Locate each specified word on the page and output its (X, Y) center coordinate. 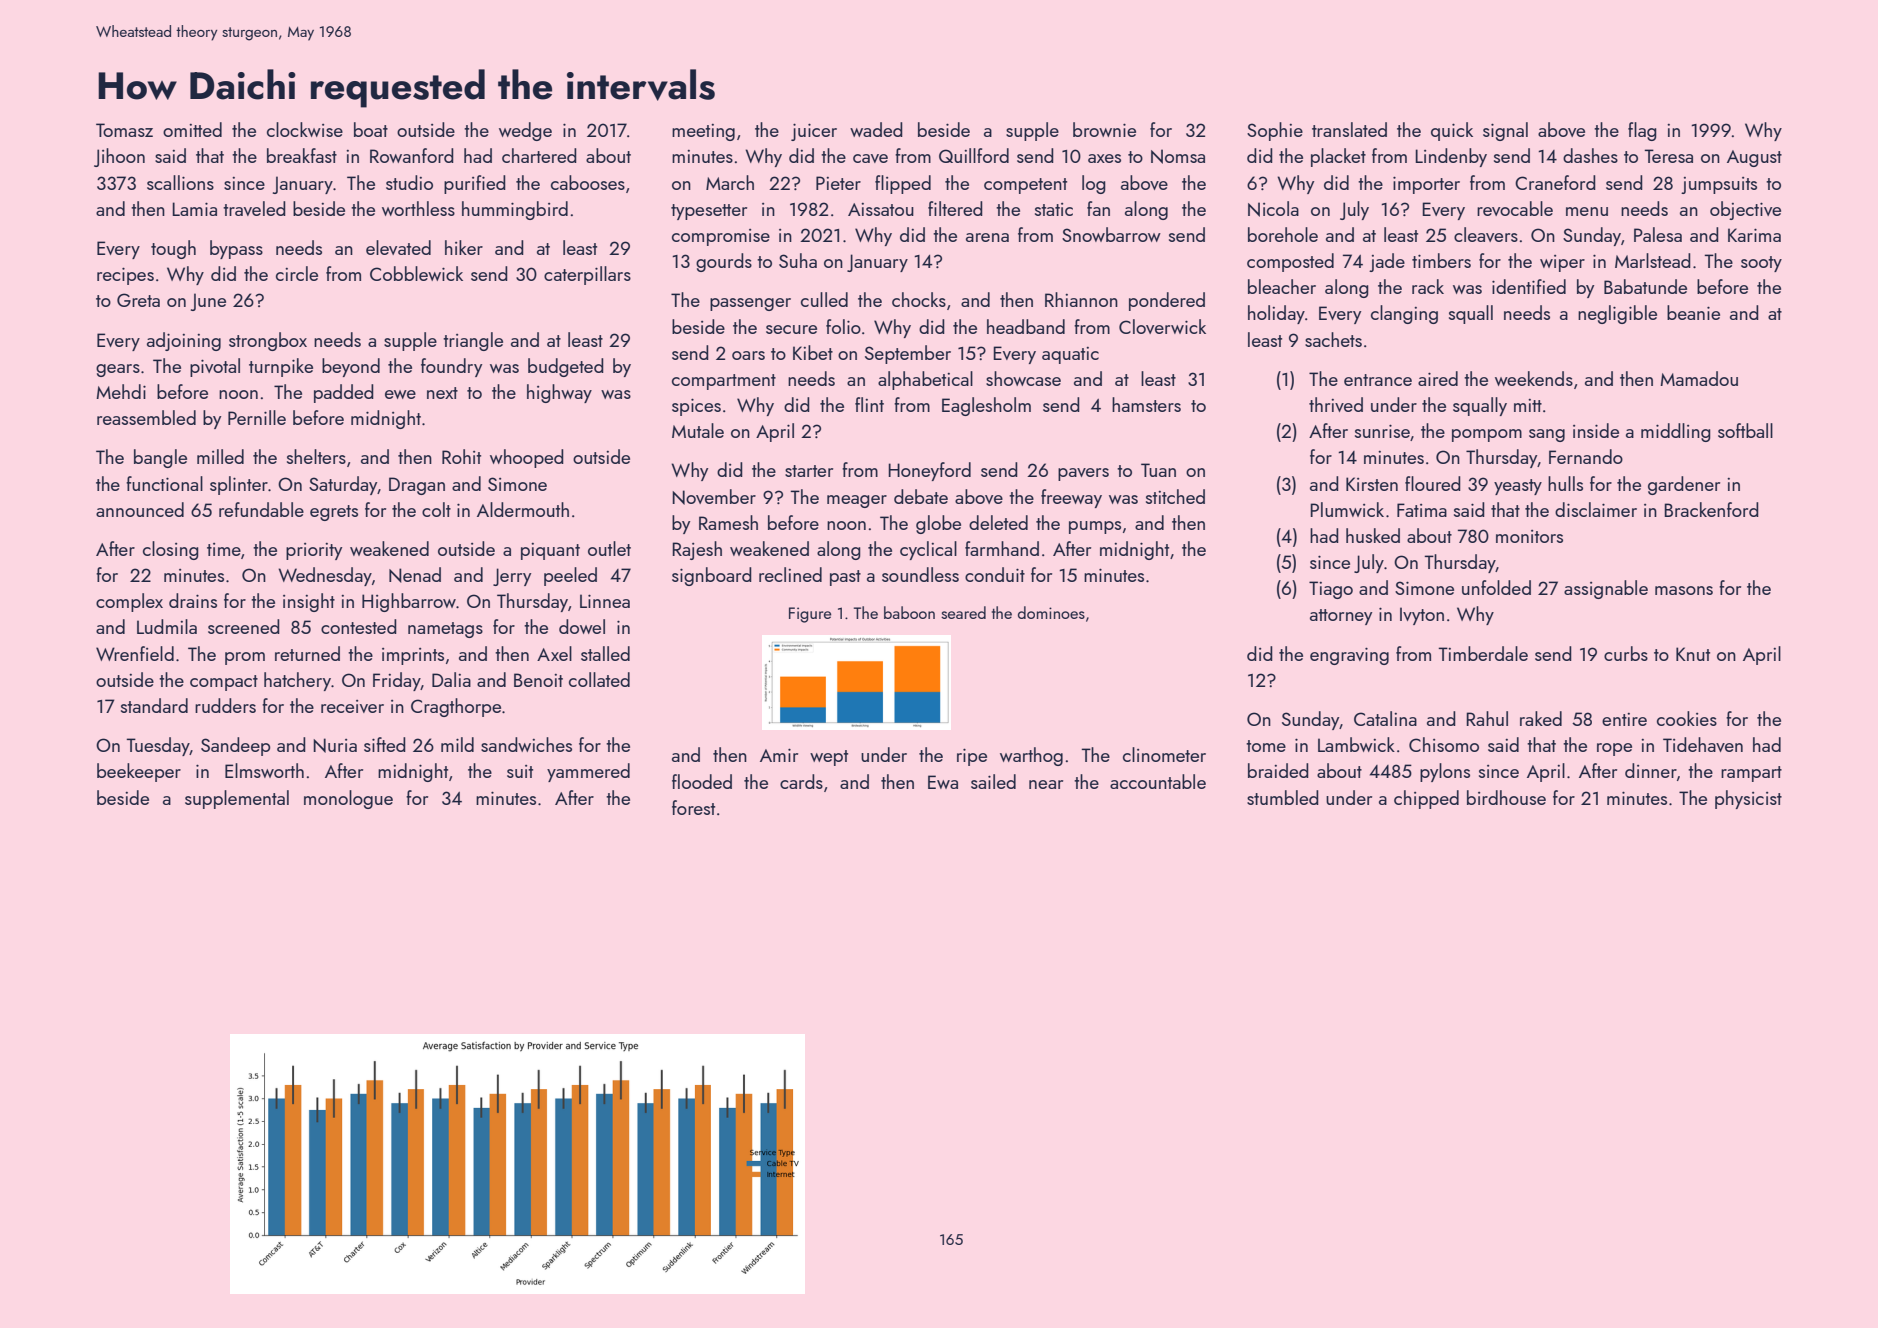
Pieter (838, 183)
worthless (418, 208)
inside (1596, 430)
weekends (1534, 378)
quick (1452, 131)
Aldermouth (523, 509)
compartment (724, 382)
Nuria (335, 745)
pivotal (215, 367)
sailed (993, 781)
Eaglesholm (986, 406)
